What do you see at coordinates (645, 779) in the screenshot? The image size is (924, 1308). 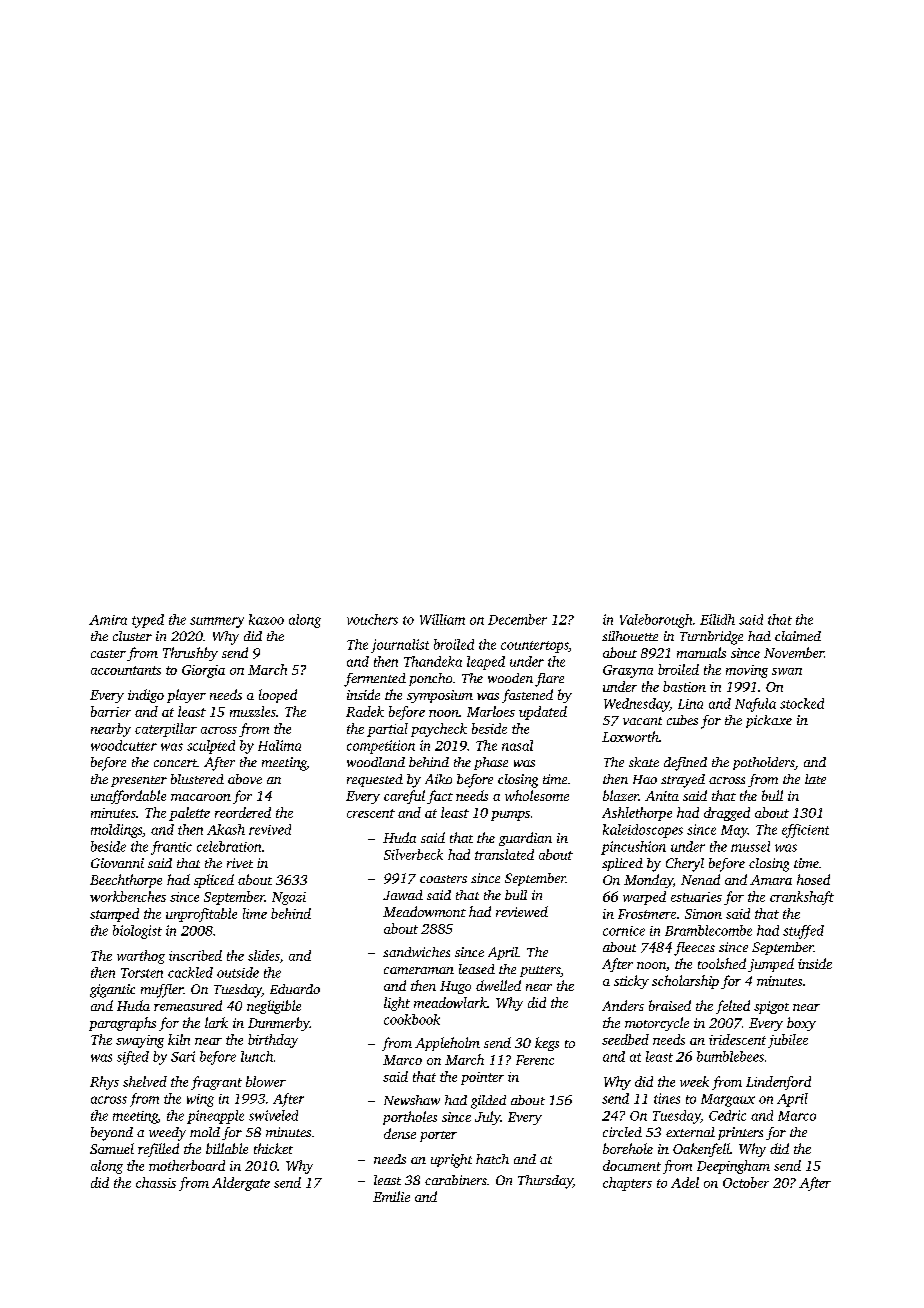 I see `Hao` at bounding box center [645, 779].
